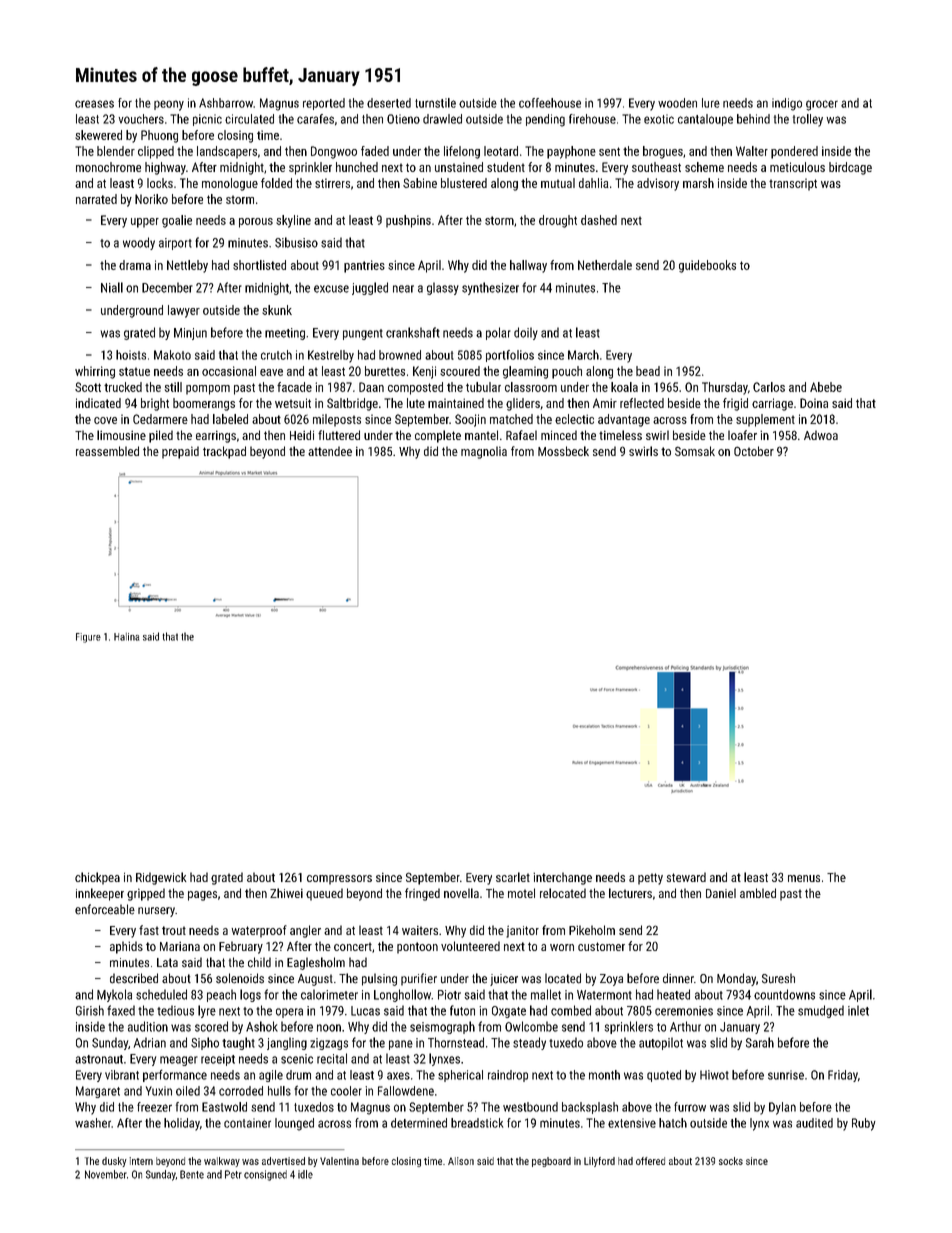 The height and width of the screenshot is (1233, 952). I want to click on Abebe, so click(826, 387).
